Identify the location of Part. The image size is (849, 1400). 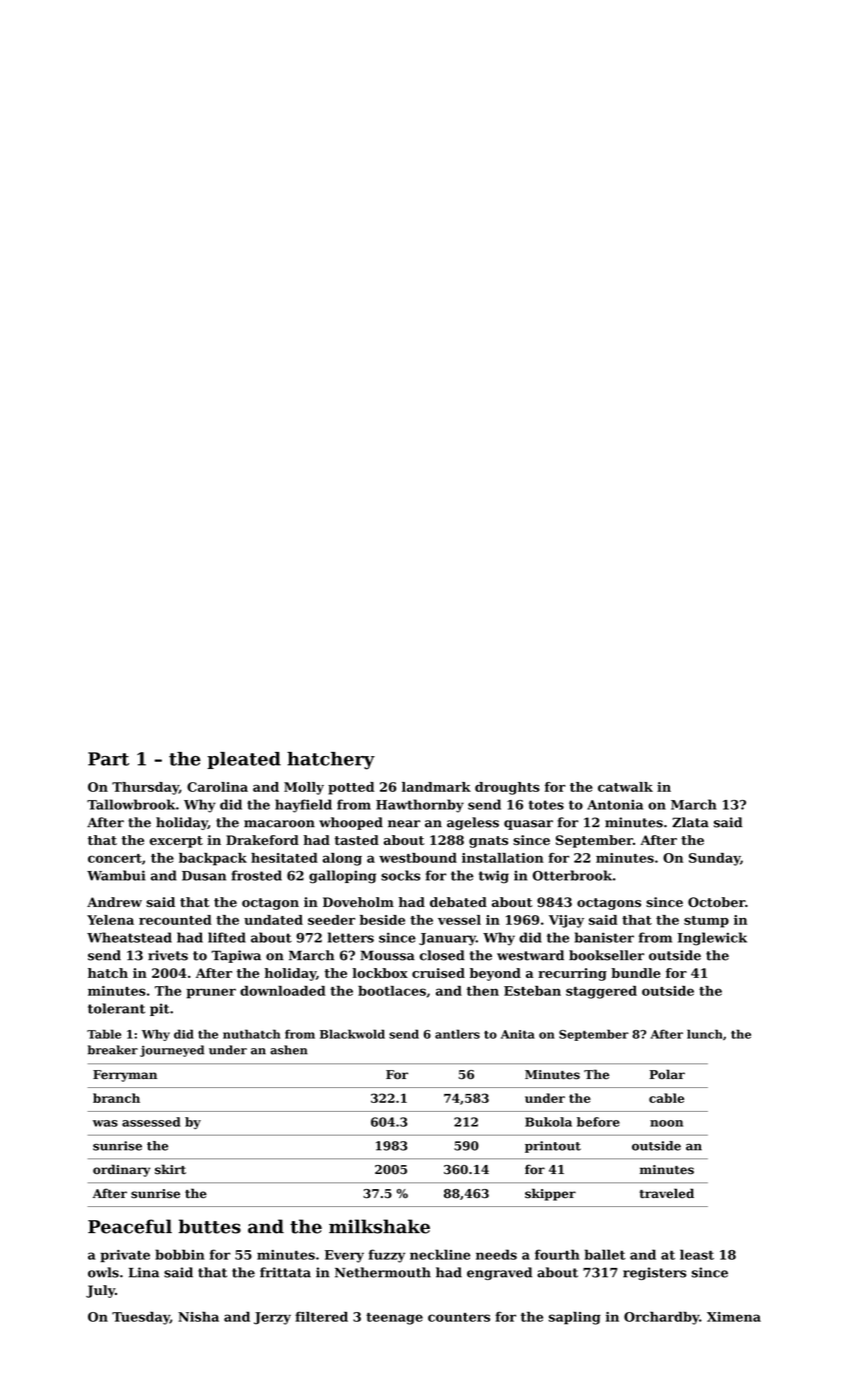
(108, 759).
